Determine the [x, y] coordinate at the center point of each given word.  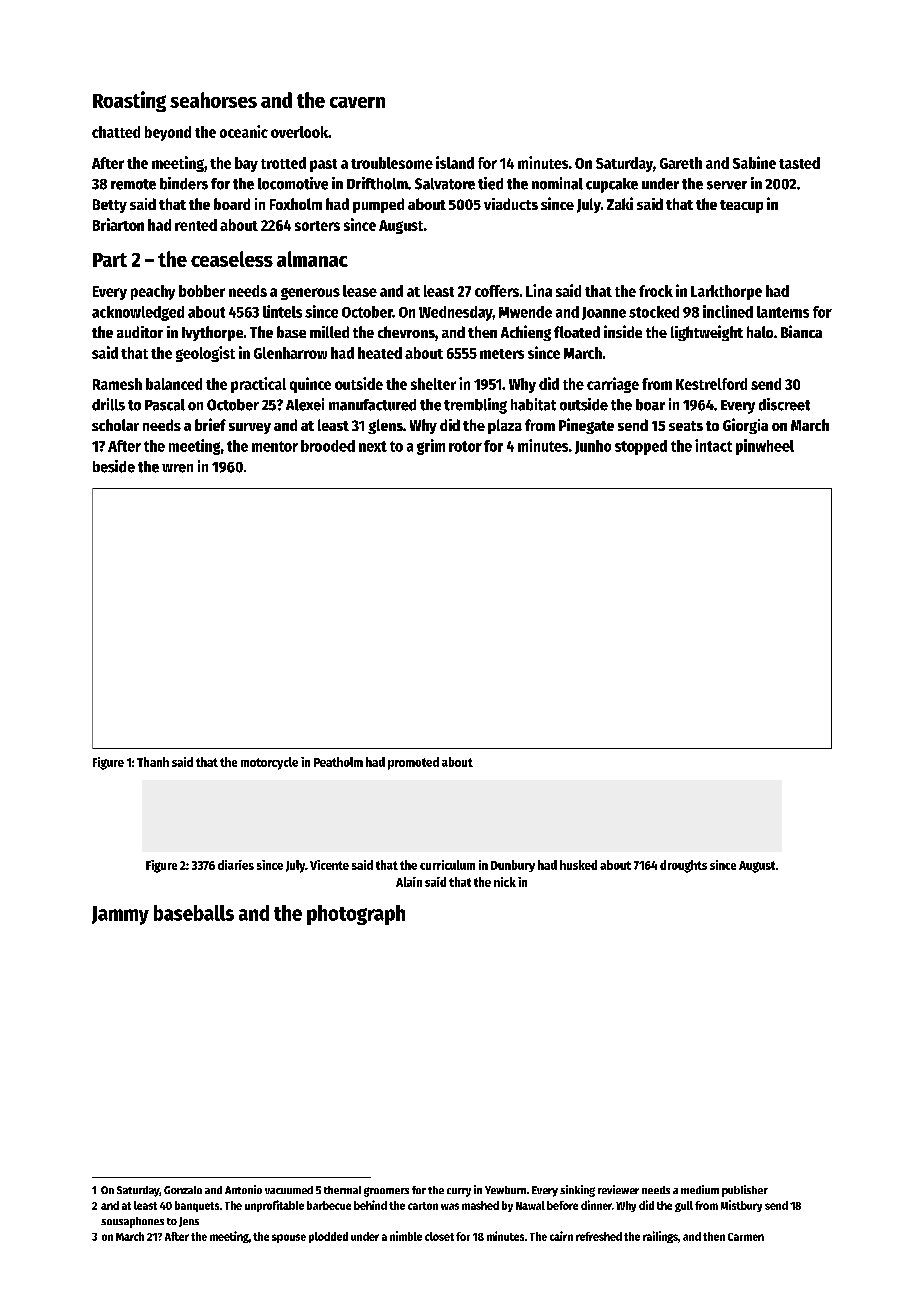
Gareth [681, 163]
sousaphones [132, 1222]
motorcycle [269, 763]
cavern [357, 102]
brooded [328, 446]
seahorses [213, 100]
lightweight [707, 333]
